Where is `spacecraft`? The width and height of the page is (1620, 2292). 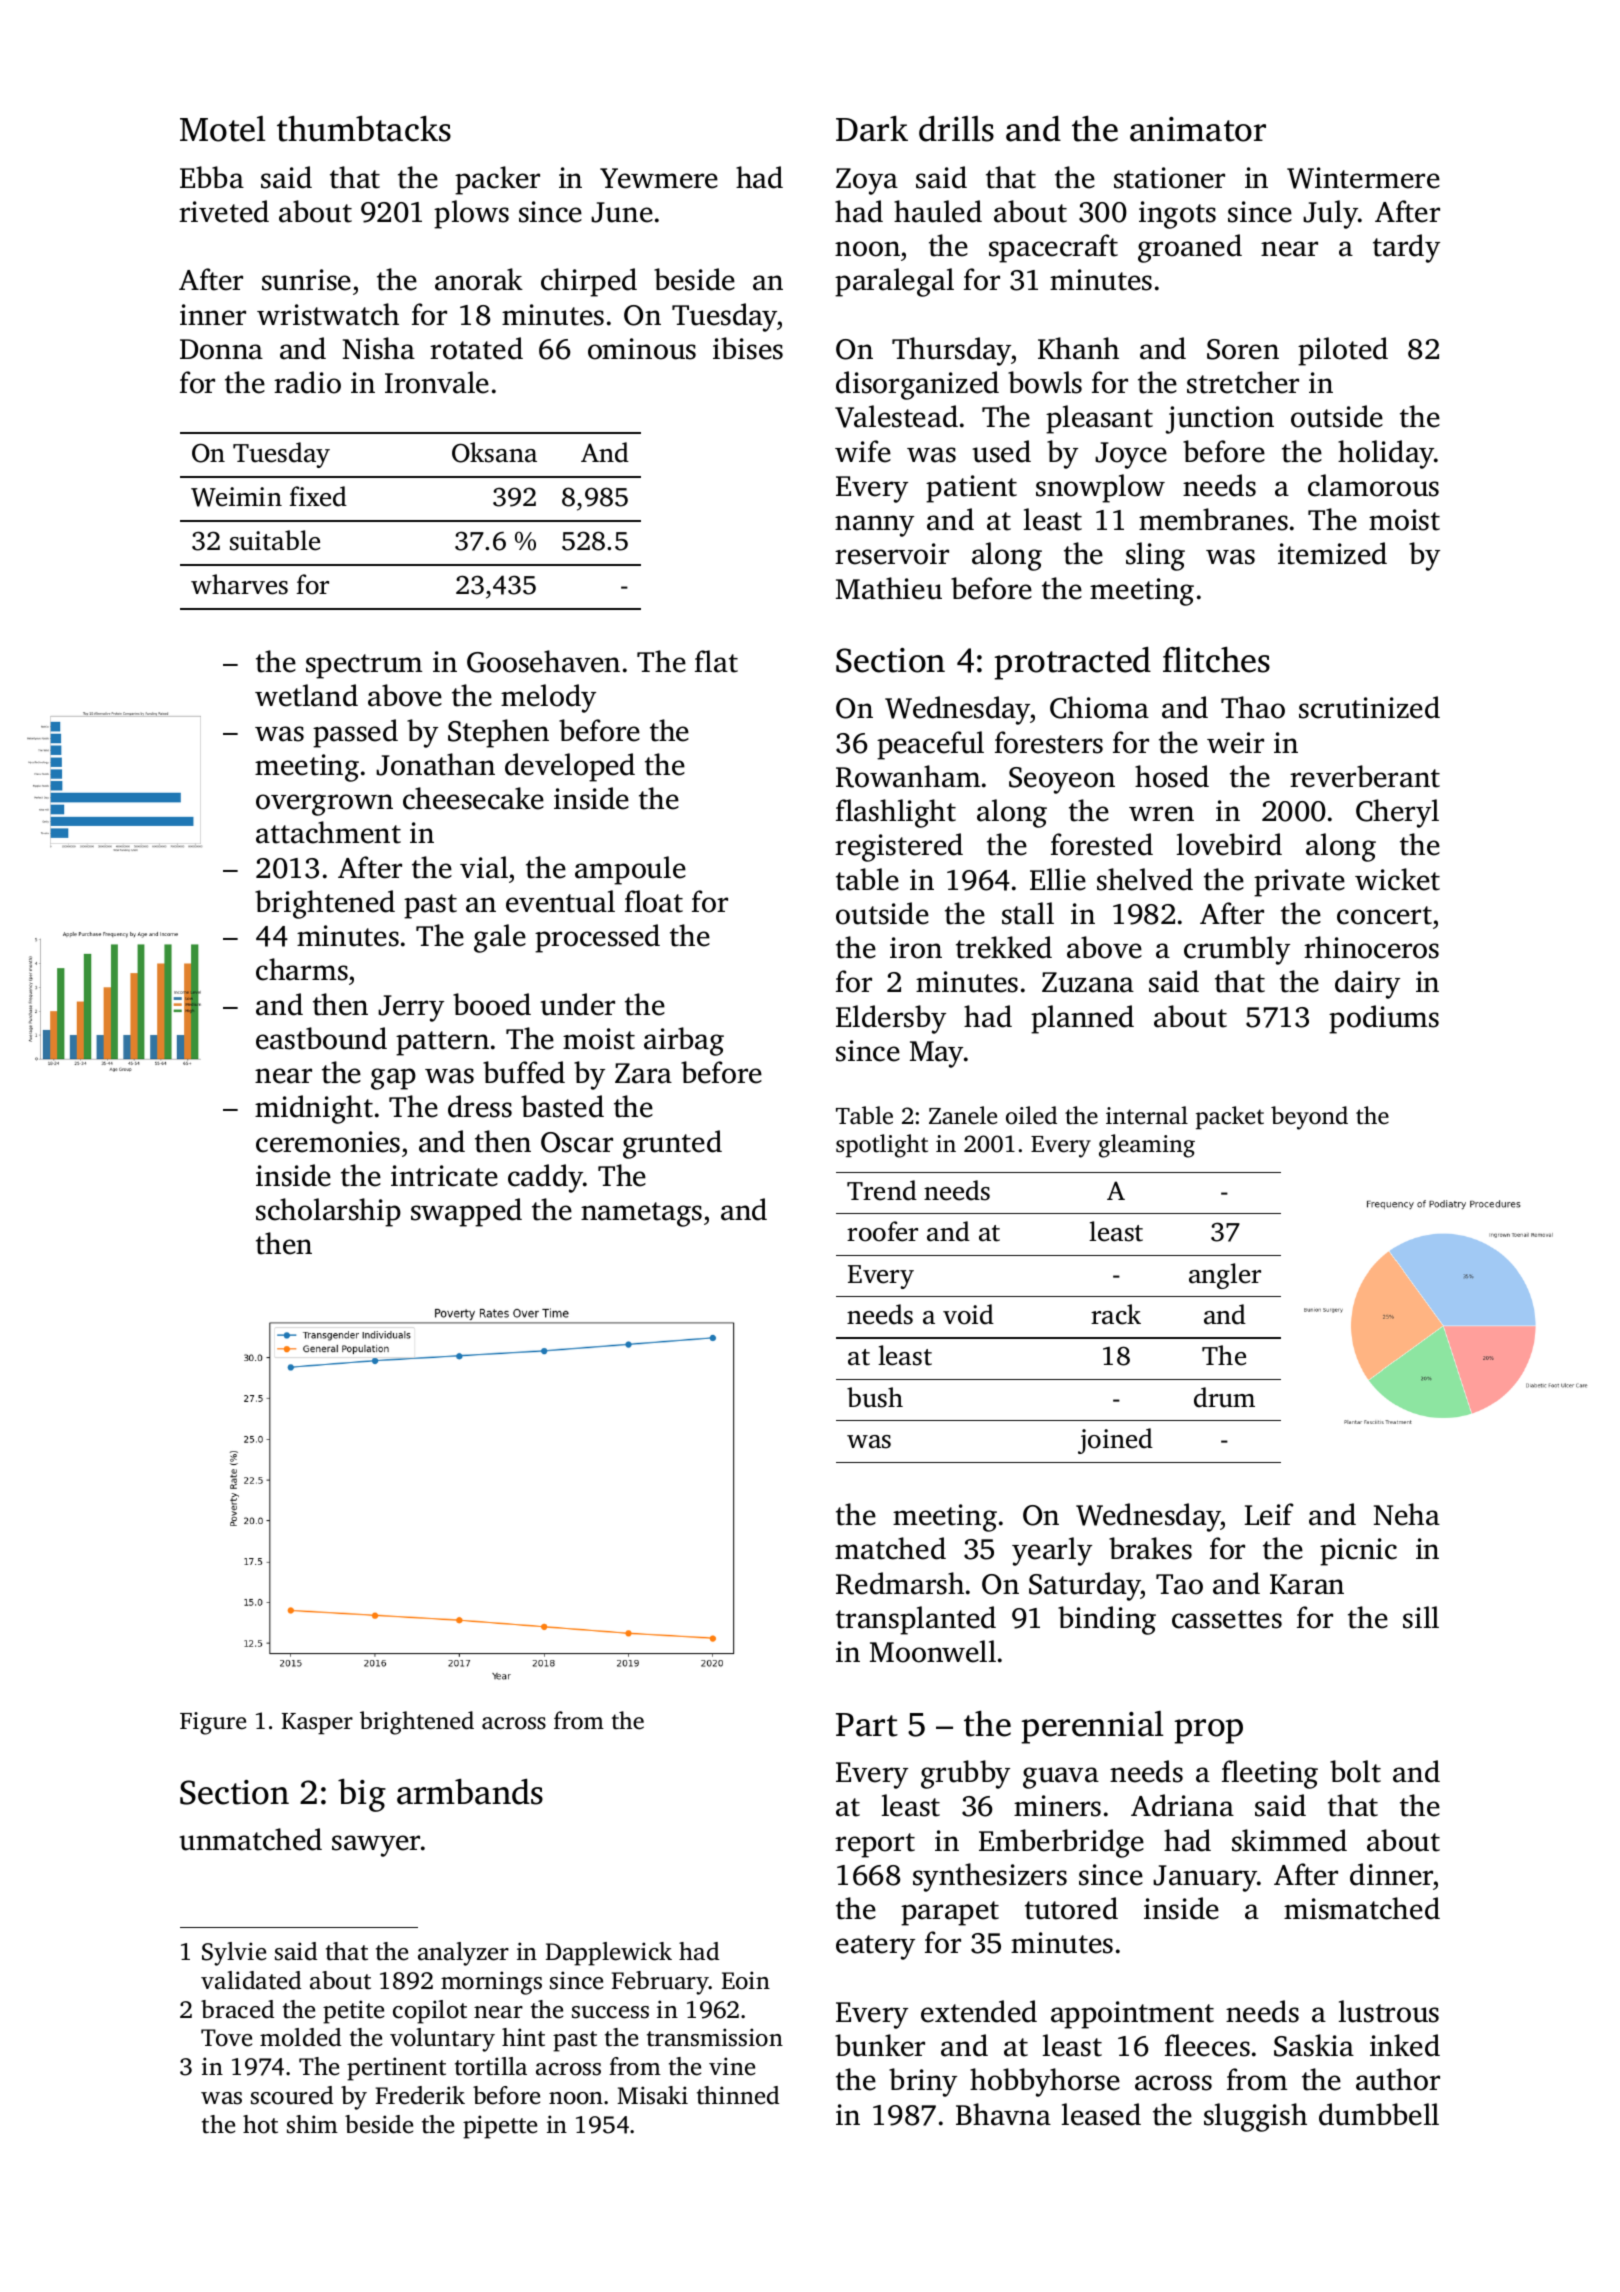
spacecraft is located at coordinates (1053, 248).
